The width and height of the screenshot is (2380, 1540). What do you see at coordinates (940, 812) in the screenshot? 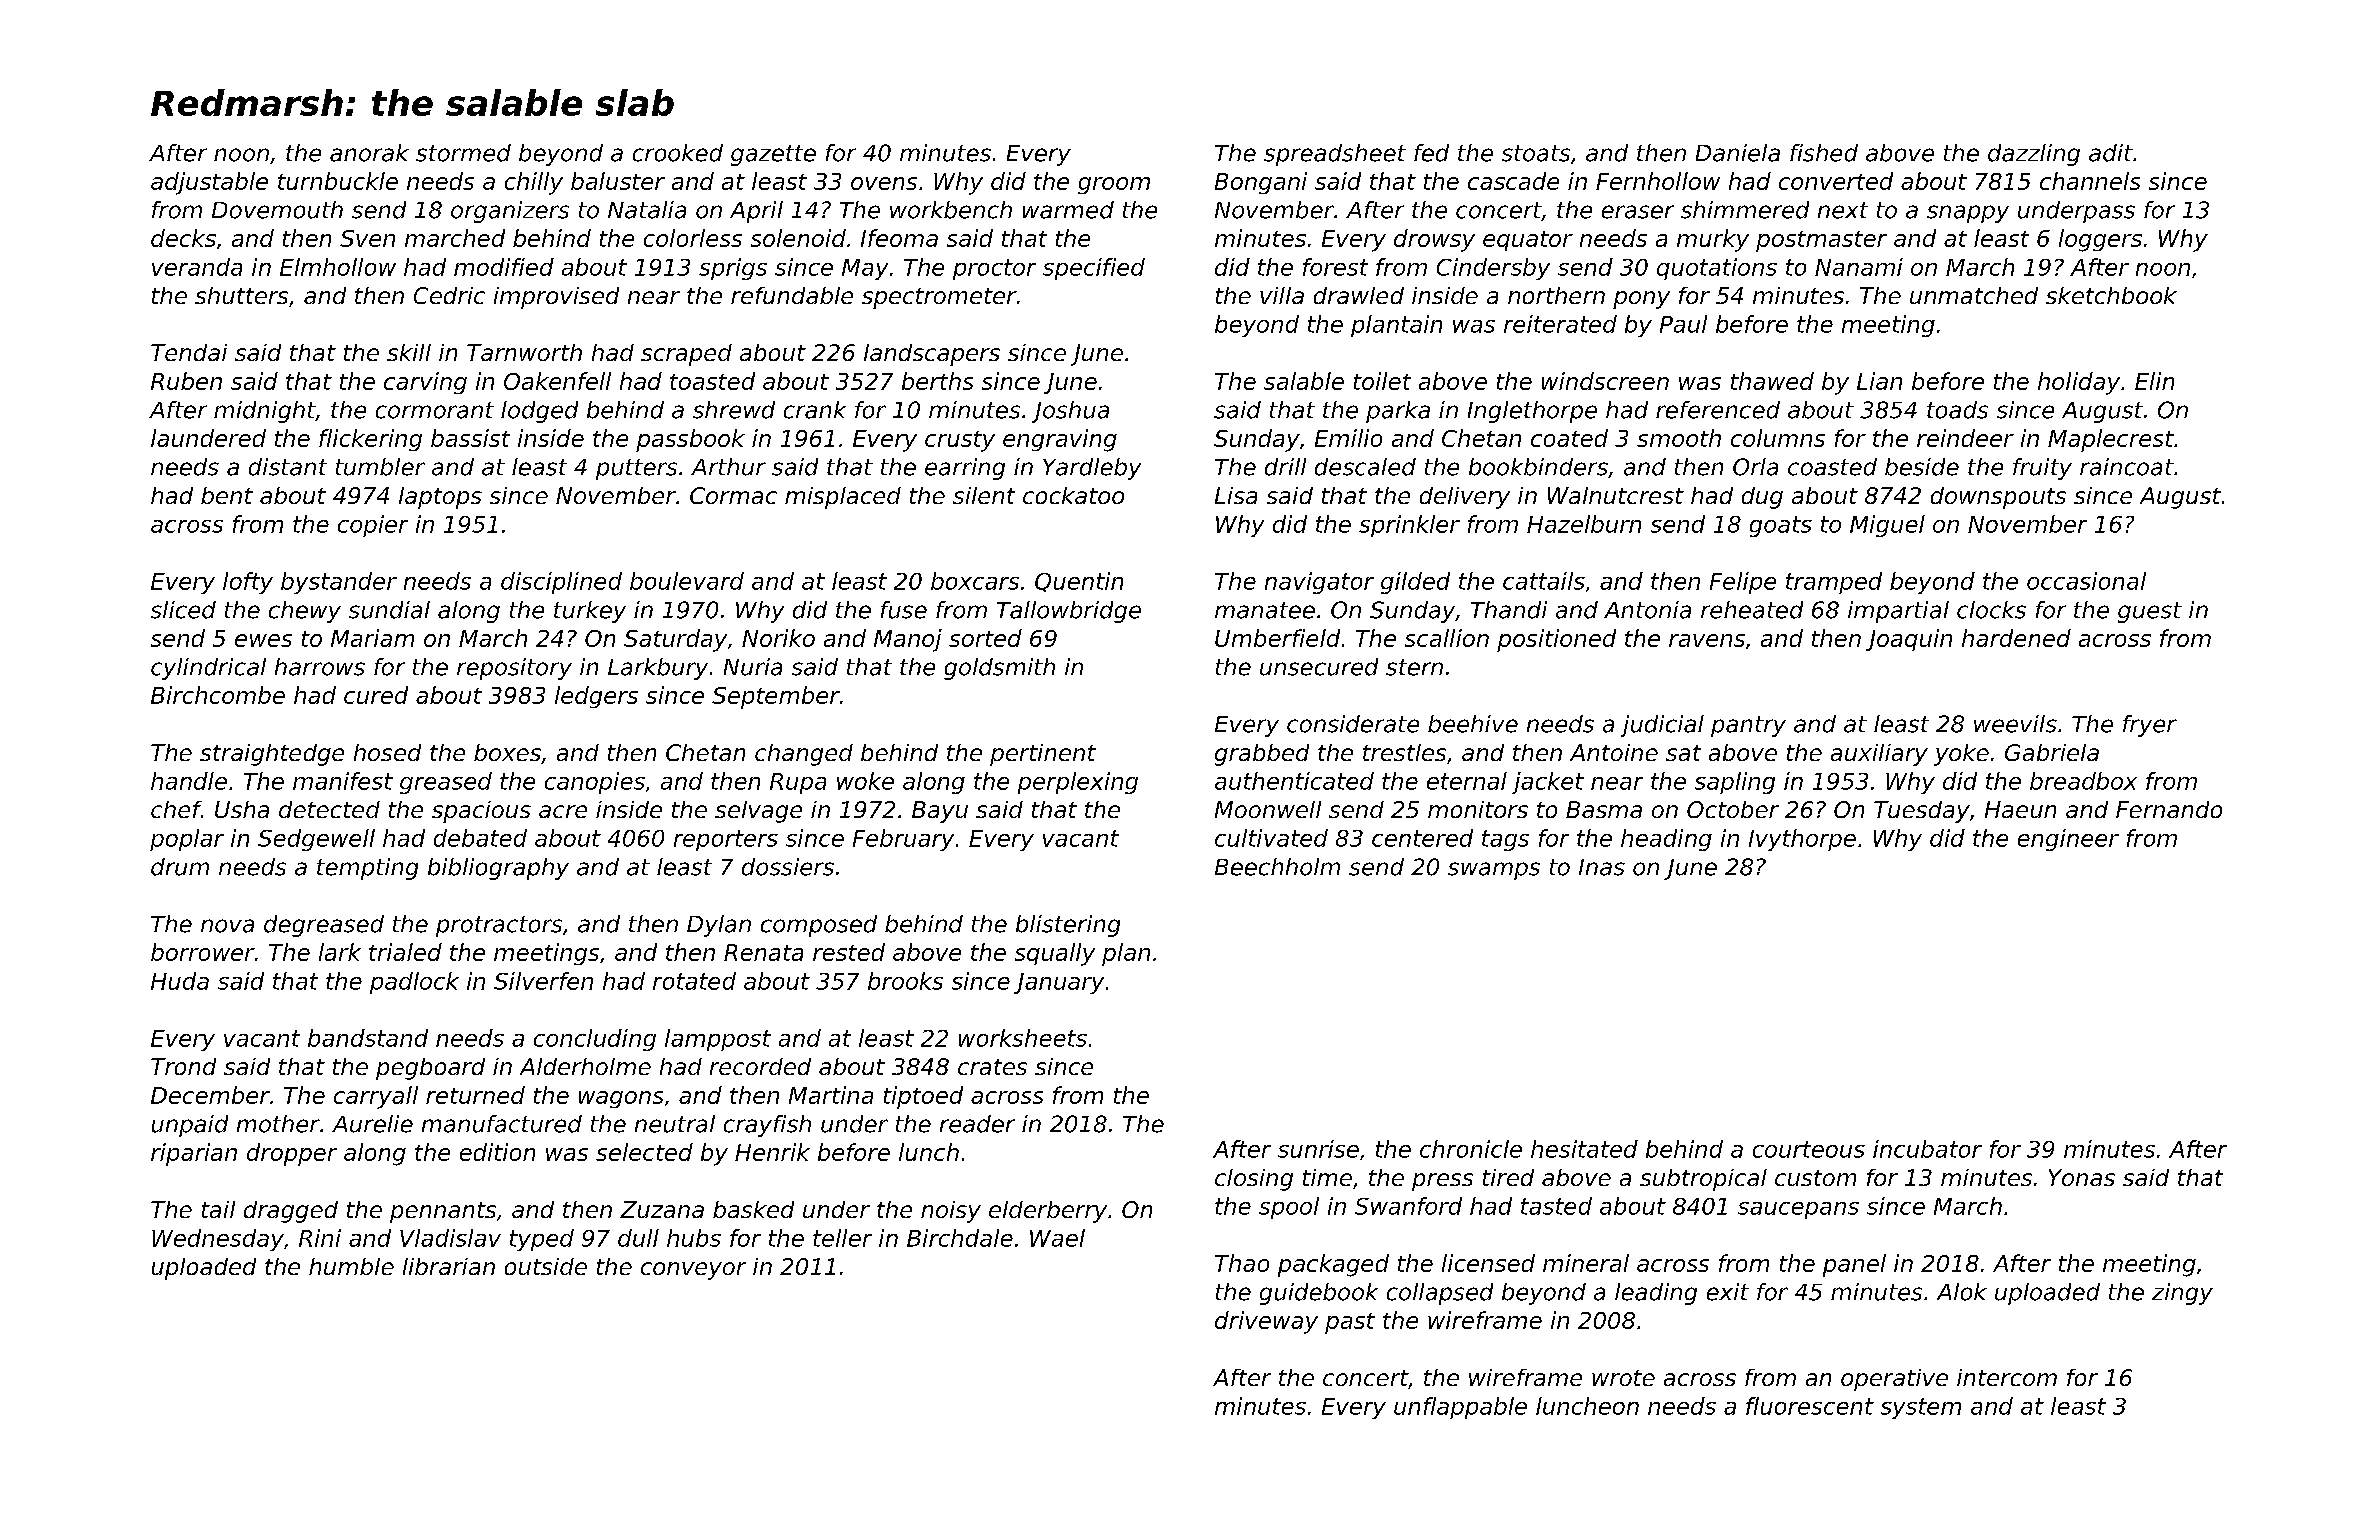
I see `Bayu` at bounding box center [940, 812].
